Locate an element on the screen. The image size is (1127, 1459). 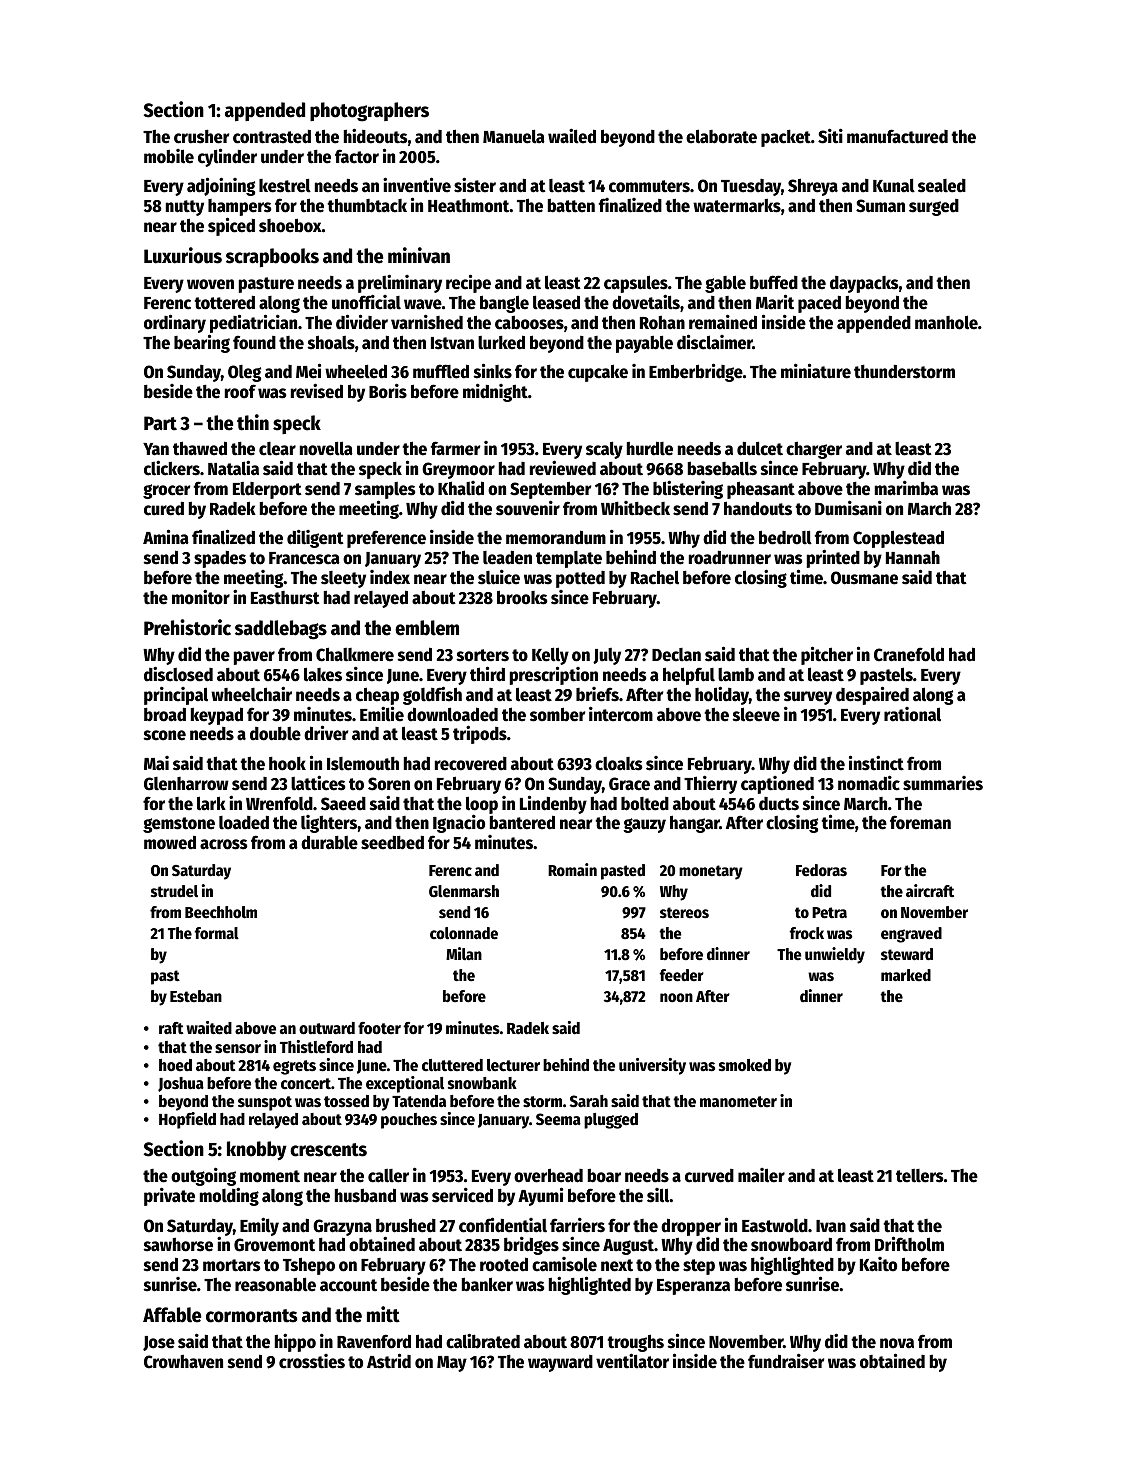
outward is located at coordinates (327, 1028).
